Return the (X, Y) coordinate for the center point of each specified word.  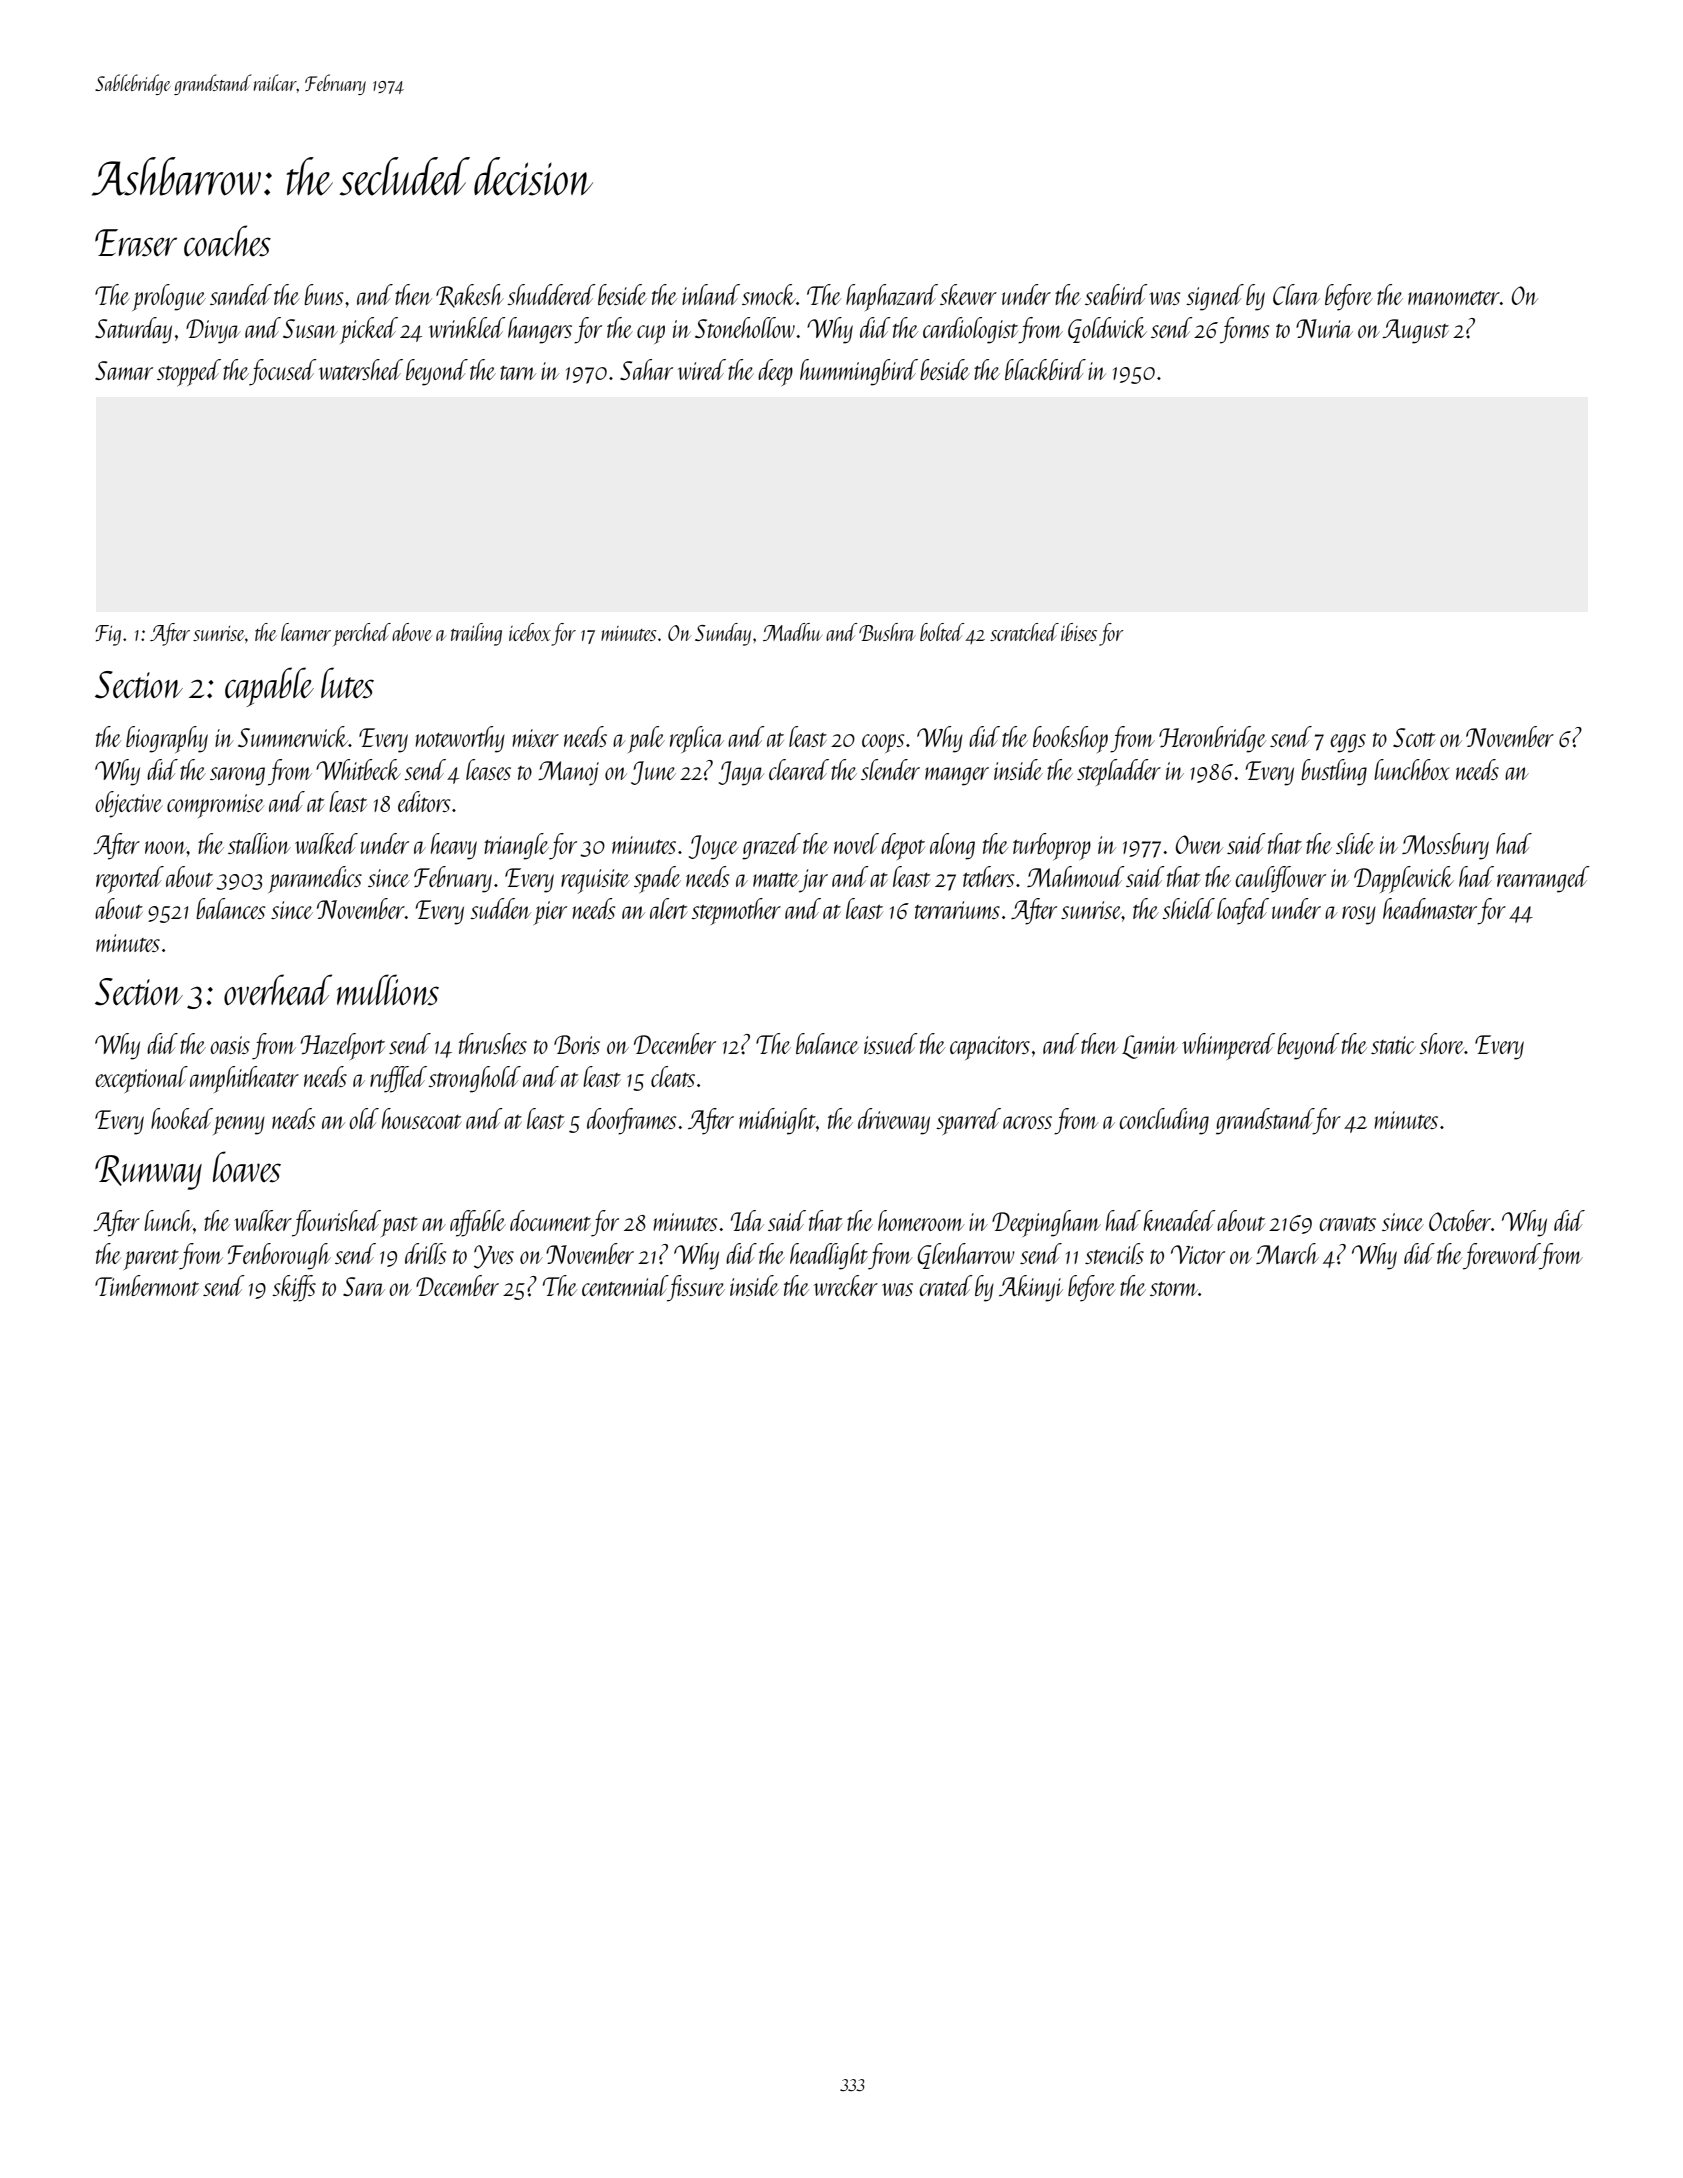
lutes (347, 683)
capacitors (990, 1048)
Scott (1414, 737)
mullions (388, 990)
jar (813, 881)
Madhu (792, 632)
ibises (1079, 632)
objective (129, 804)
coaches (227, 241)
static (1393, 1045)
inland (711, 294)
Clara (1296, 294)
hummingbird (859, 372)
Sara (364, 1286)
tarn (518, 373)
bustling (1334, 772)
